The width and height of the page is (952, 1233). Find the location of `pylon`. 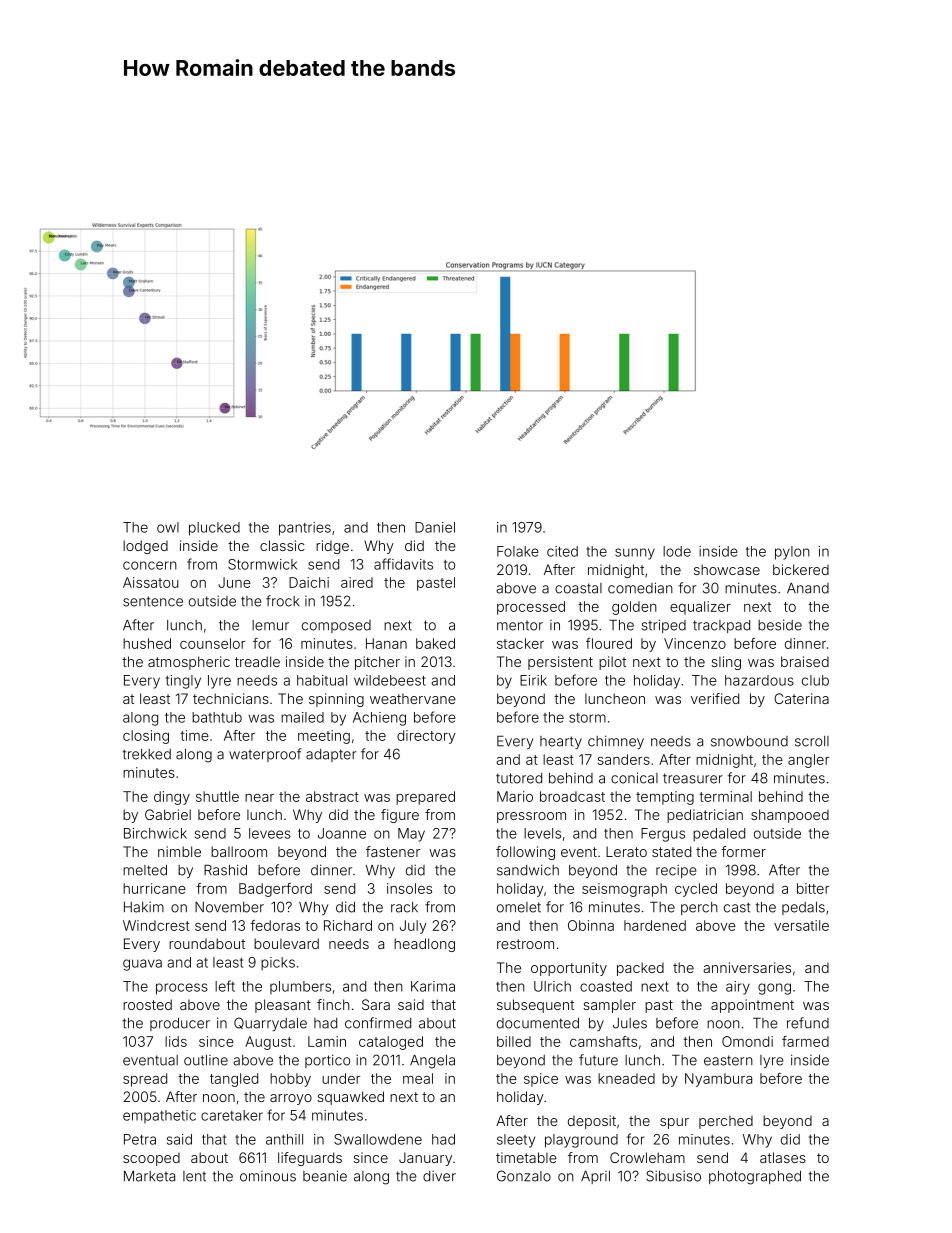

pylon is located at coordinates (792, 553).
